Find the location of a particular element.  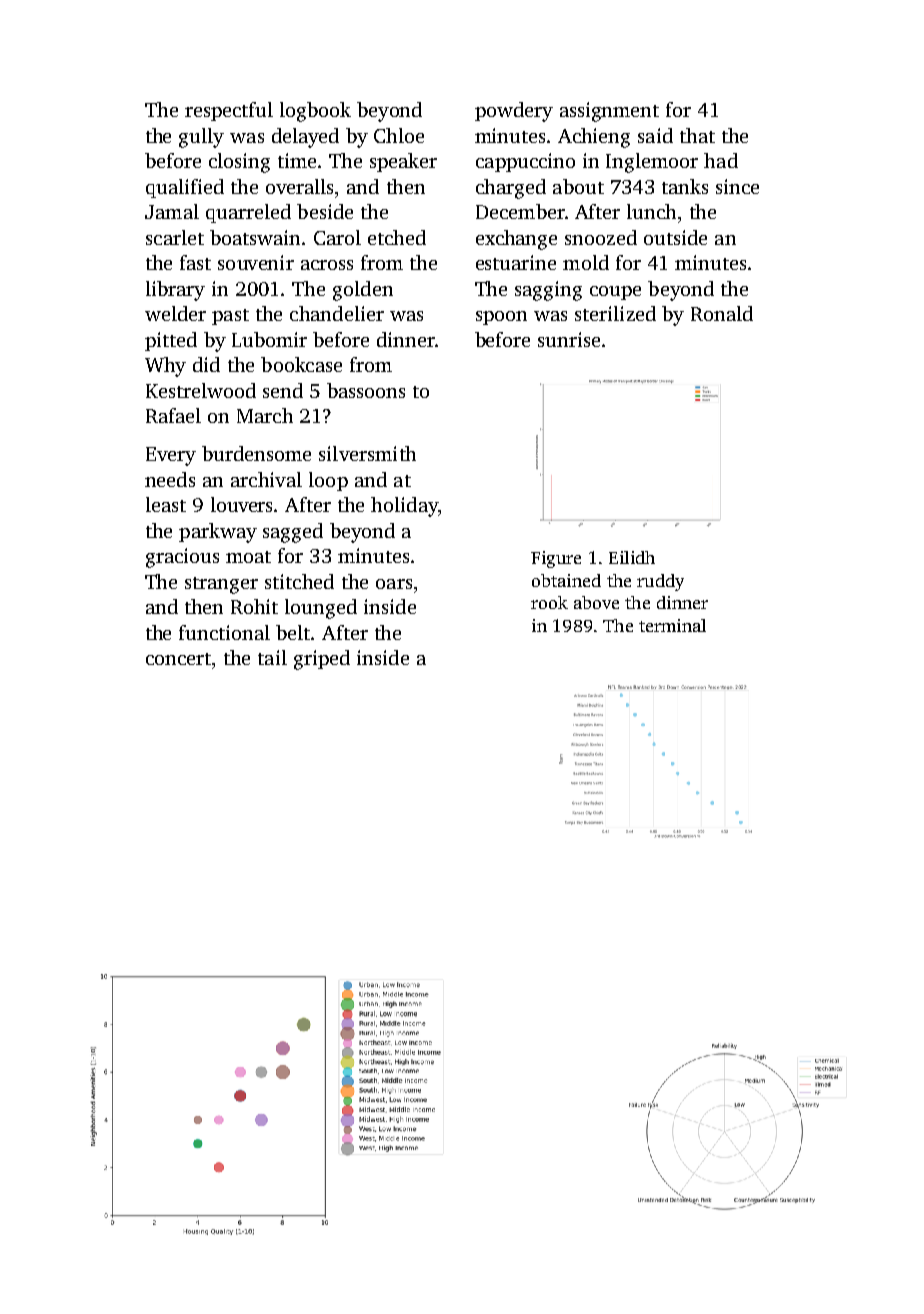

rook is located at coordinates (549, 602).
